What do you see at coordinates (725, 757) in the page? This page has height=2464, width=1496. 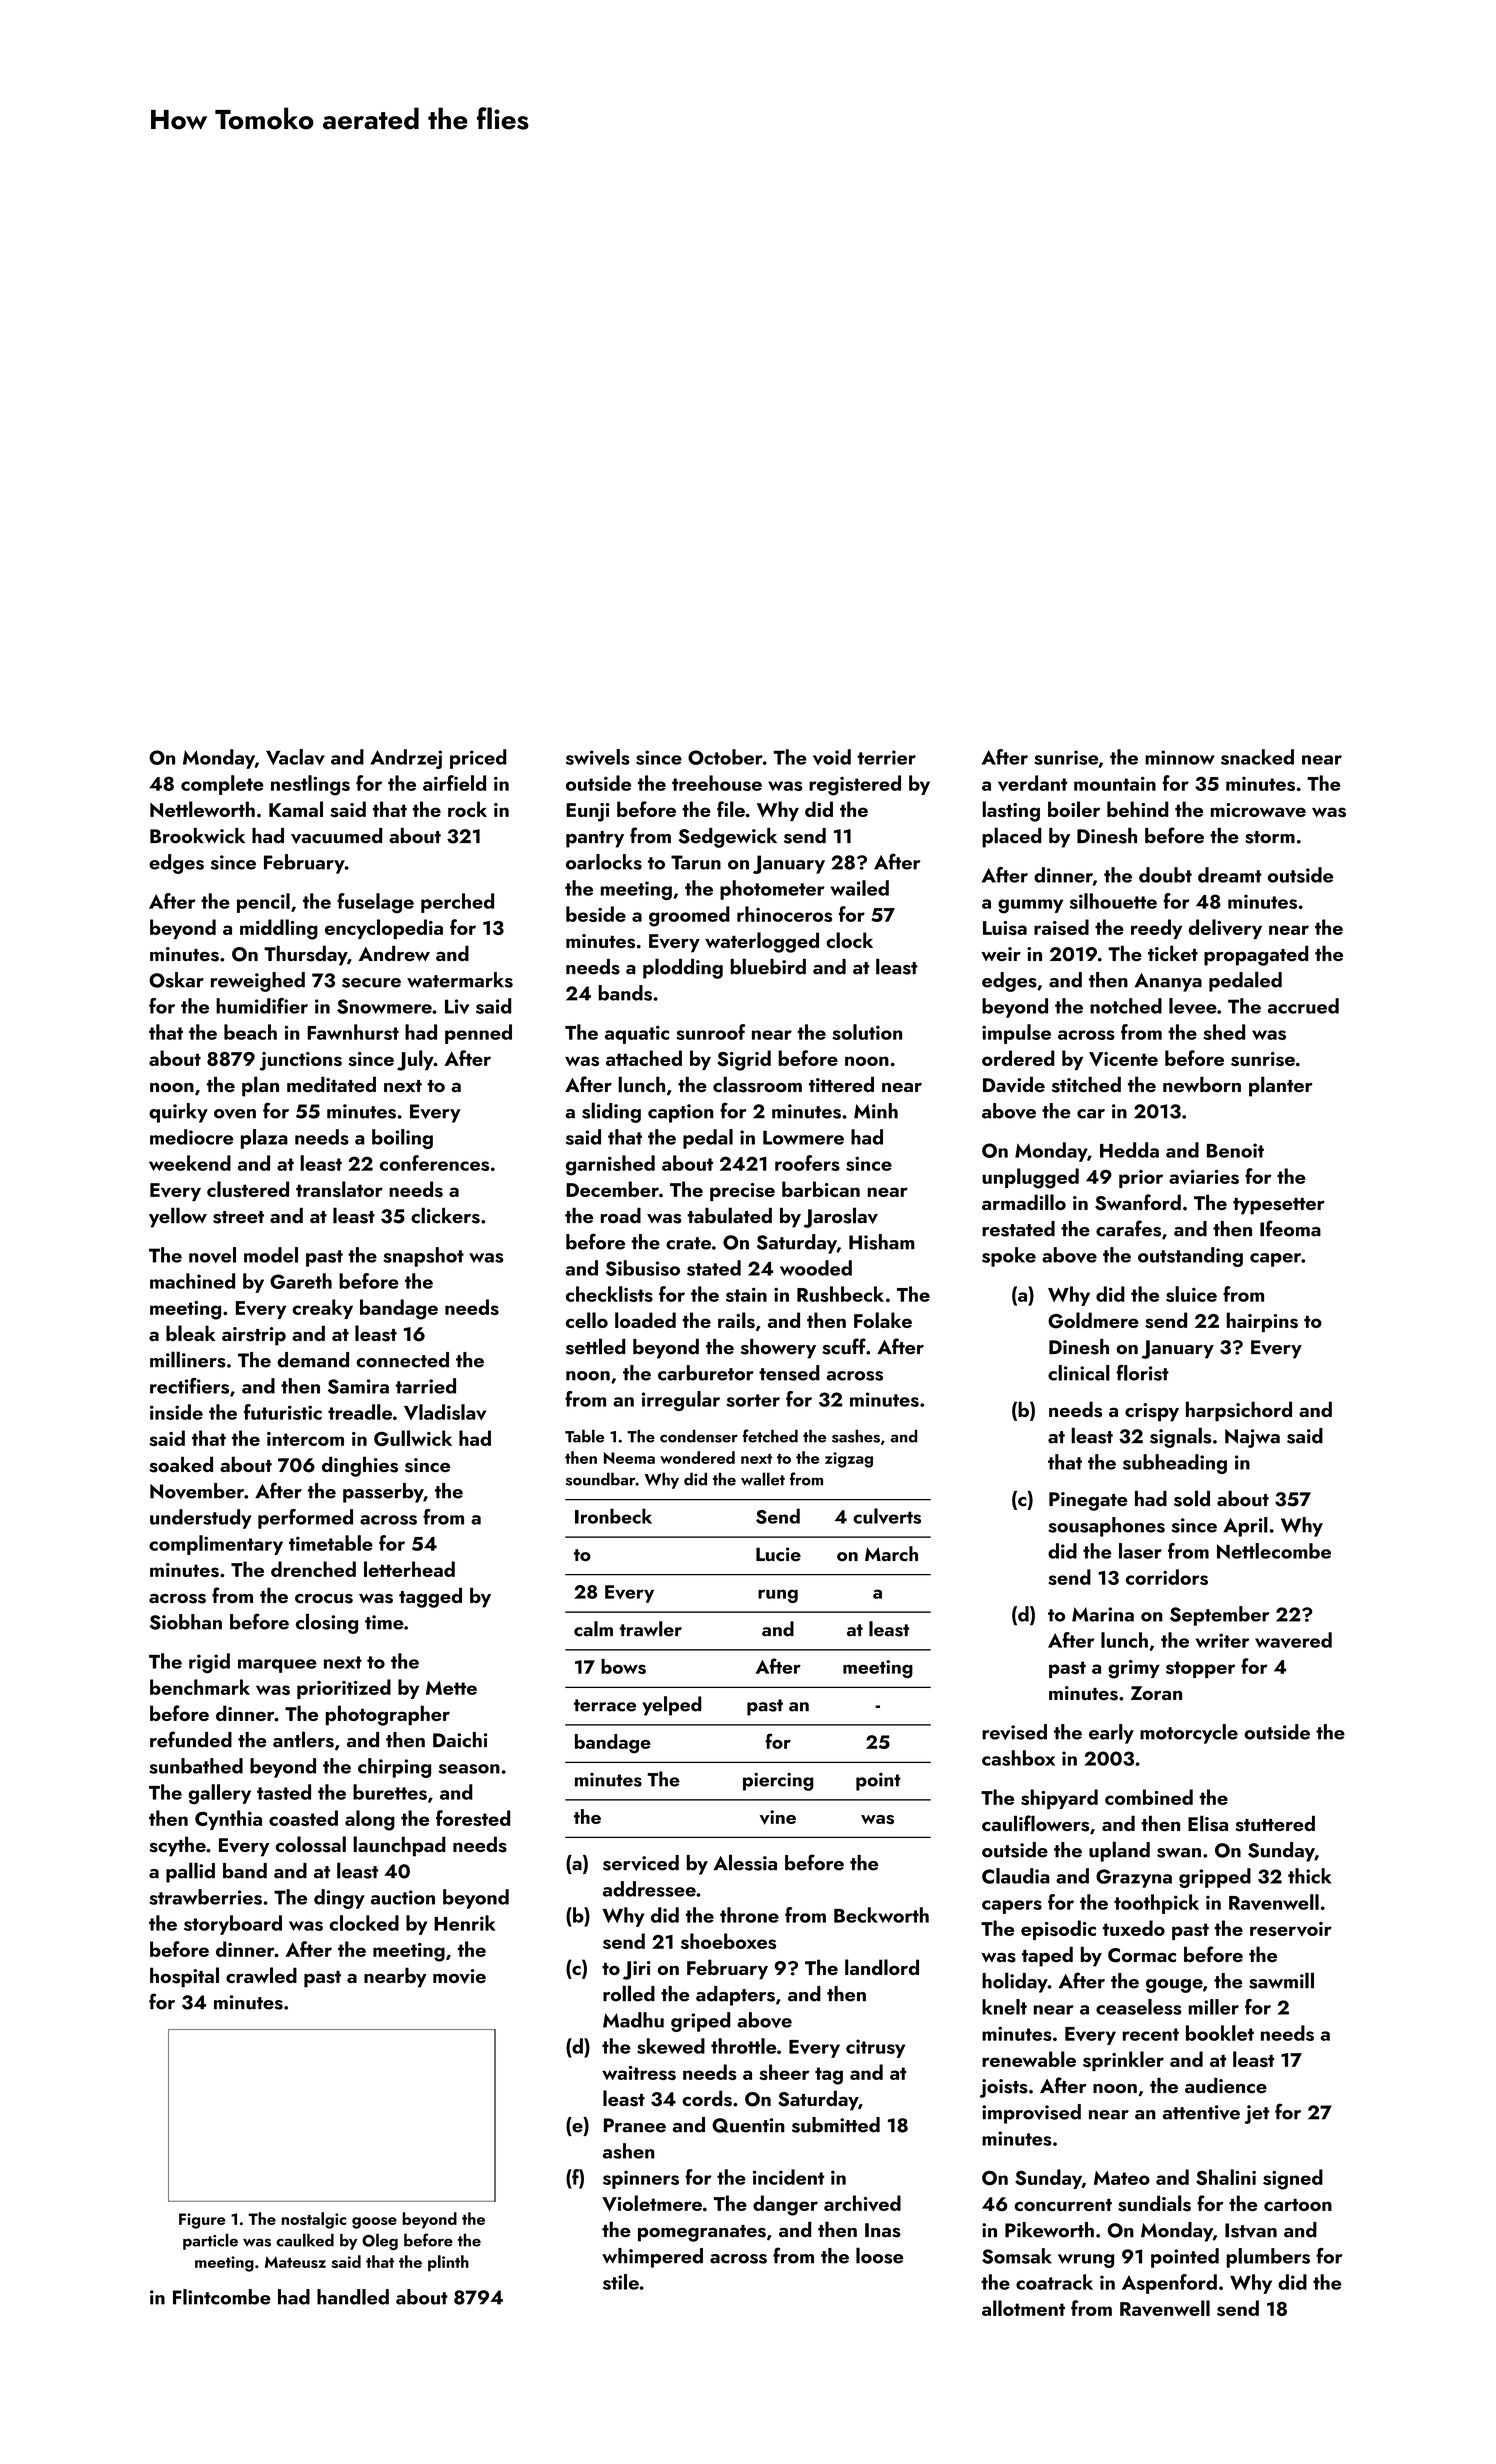 I see `October` at bounding box center [725, 757].
